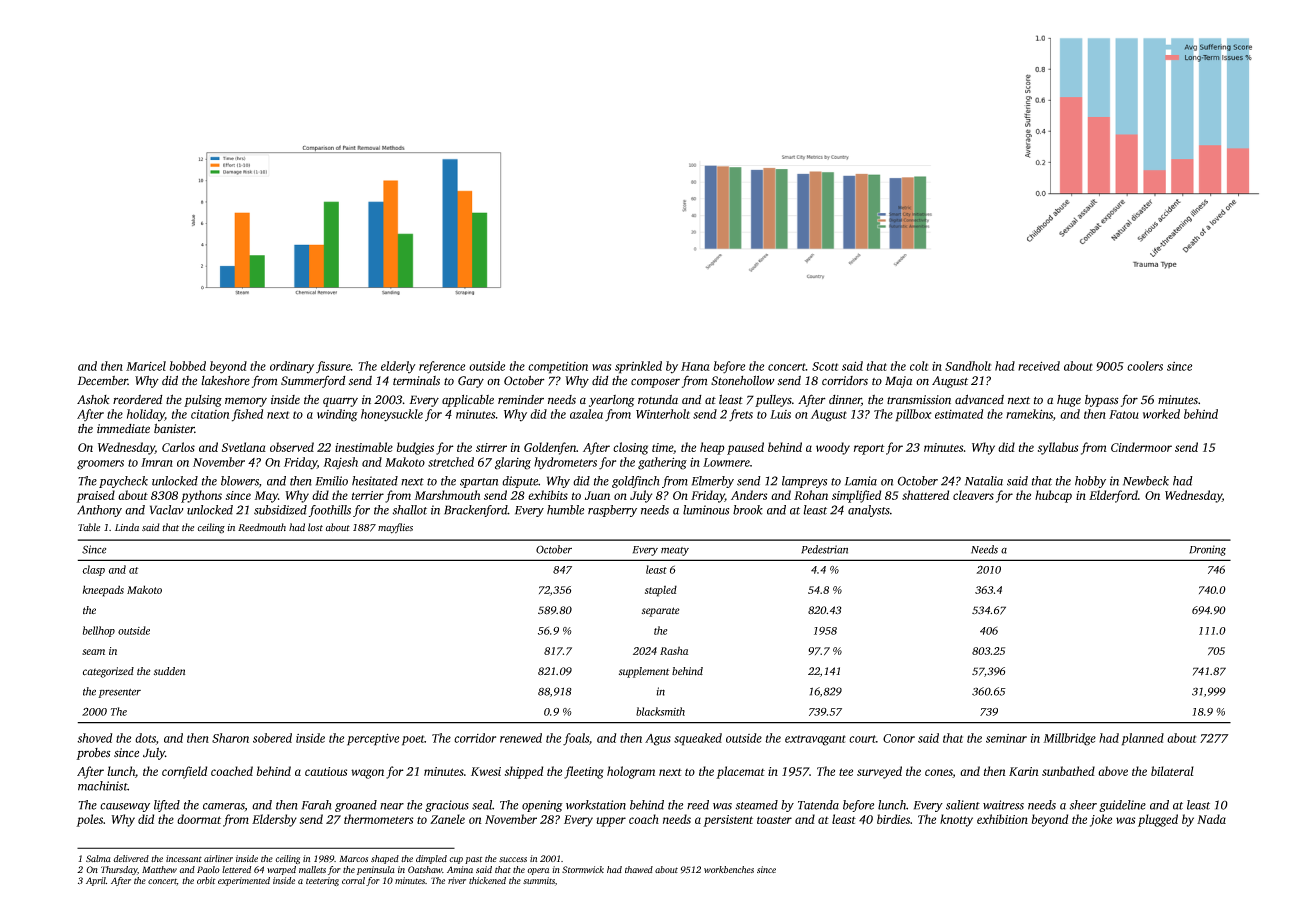 The height and width of the screenshot is (924, 1308). I want to click on Fatou, so click(1124, 414).
